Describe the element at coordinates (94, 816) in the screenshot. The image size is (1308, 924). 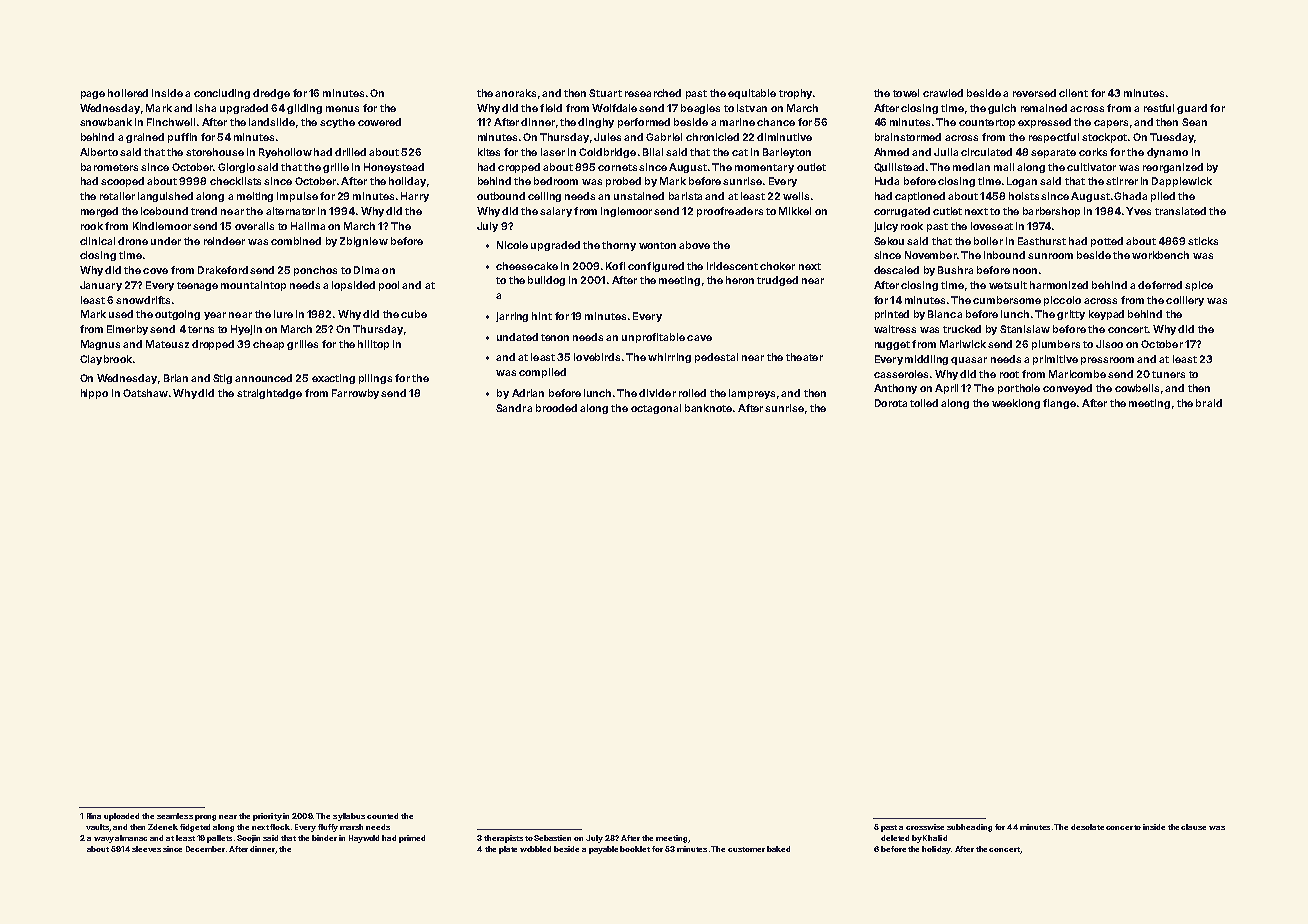
I see `Rina` at that location.
